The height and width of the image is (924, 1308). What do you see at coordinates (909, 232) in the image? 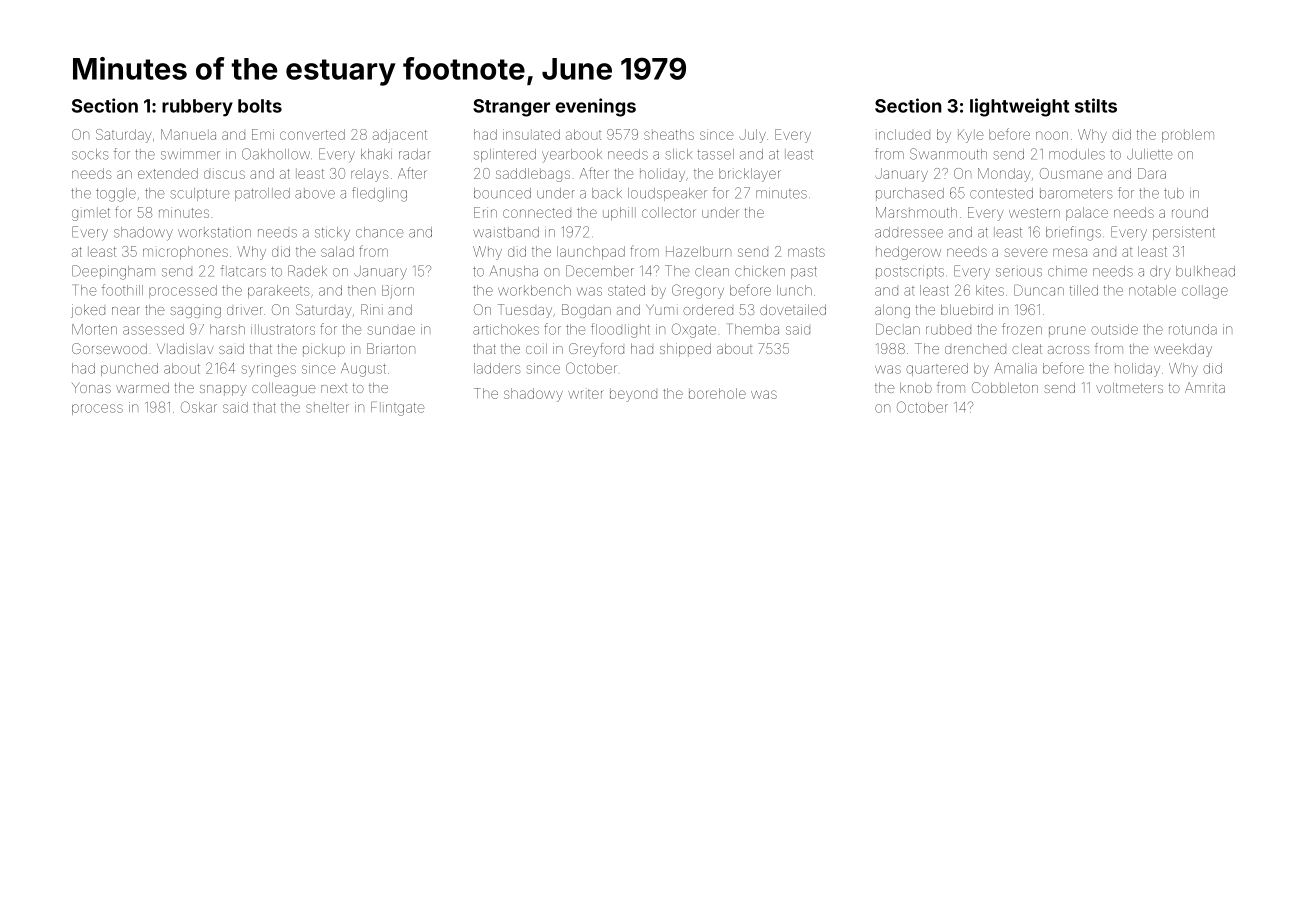
I see `addressee` at bounding box center [909, 232].
